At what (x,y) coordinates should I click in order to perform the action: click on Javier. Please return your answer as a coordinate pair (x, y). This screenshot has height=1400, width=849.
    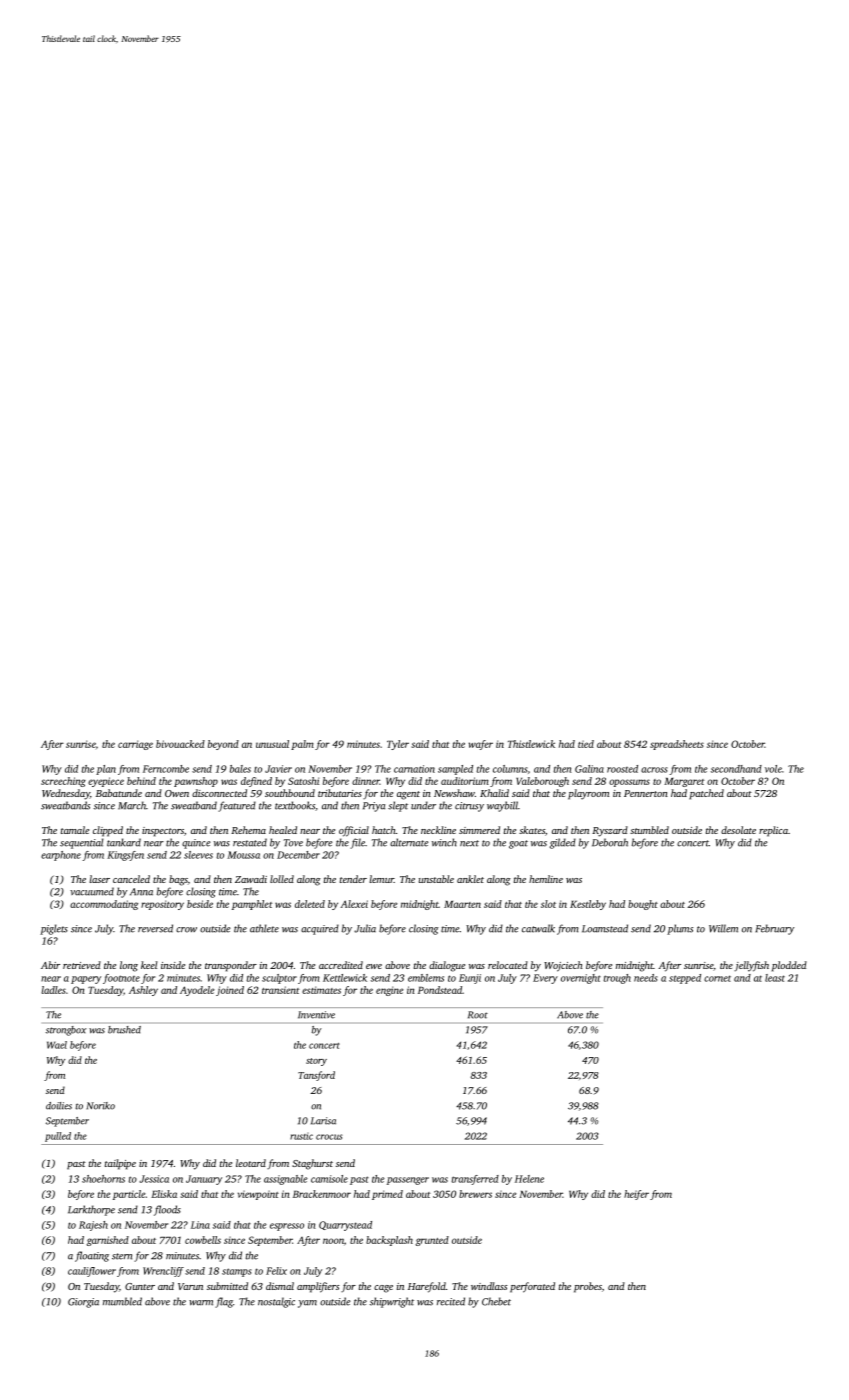
    Looking at the image, I should click on (278, 769).
